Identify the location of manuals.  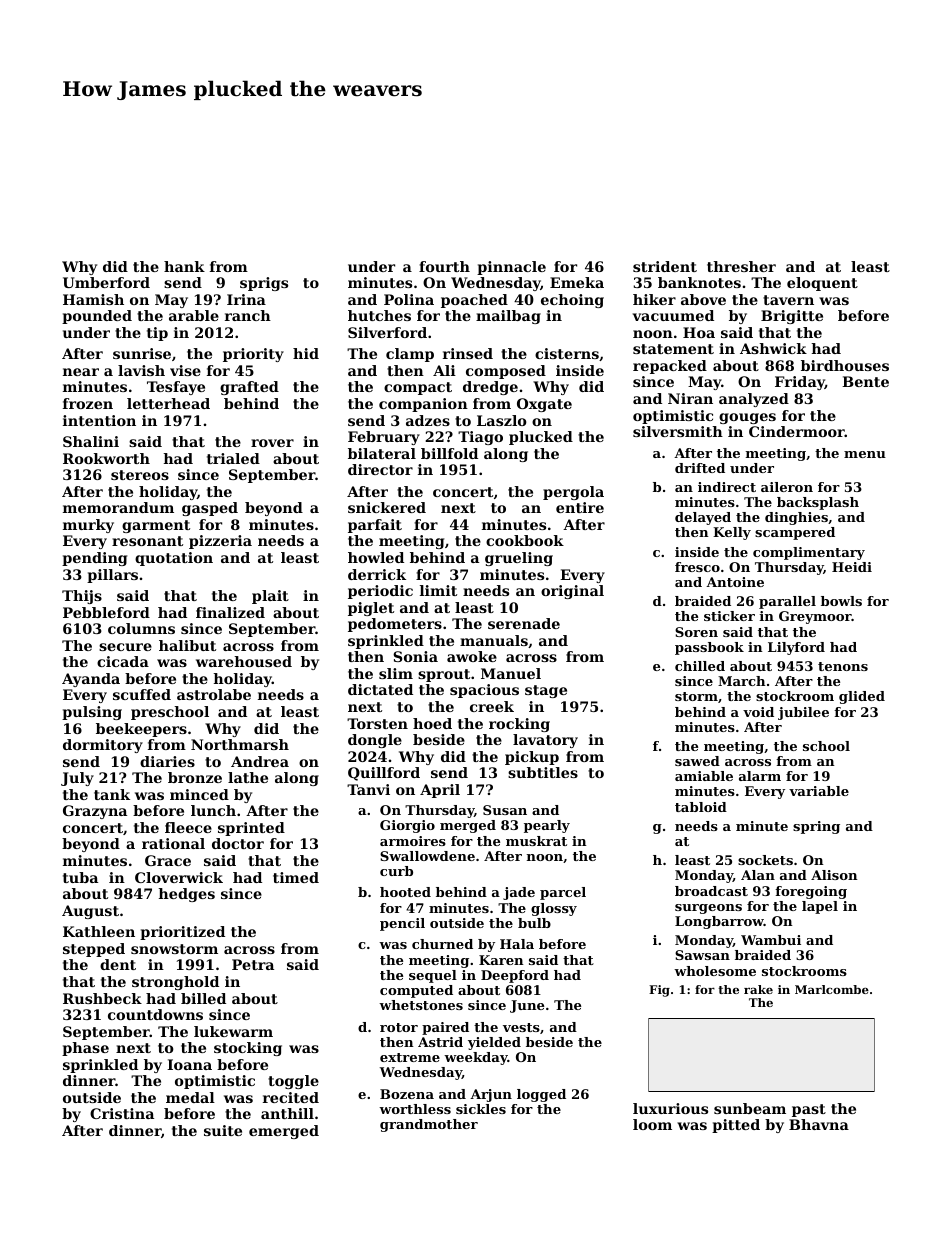
(494, 640).
